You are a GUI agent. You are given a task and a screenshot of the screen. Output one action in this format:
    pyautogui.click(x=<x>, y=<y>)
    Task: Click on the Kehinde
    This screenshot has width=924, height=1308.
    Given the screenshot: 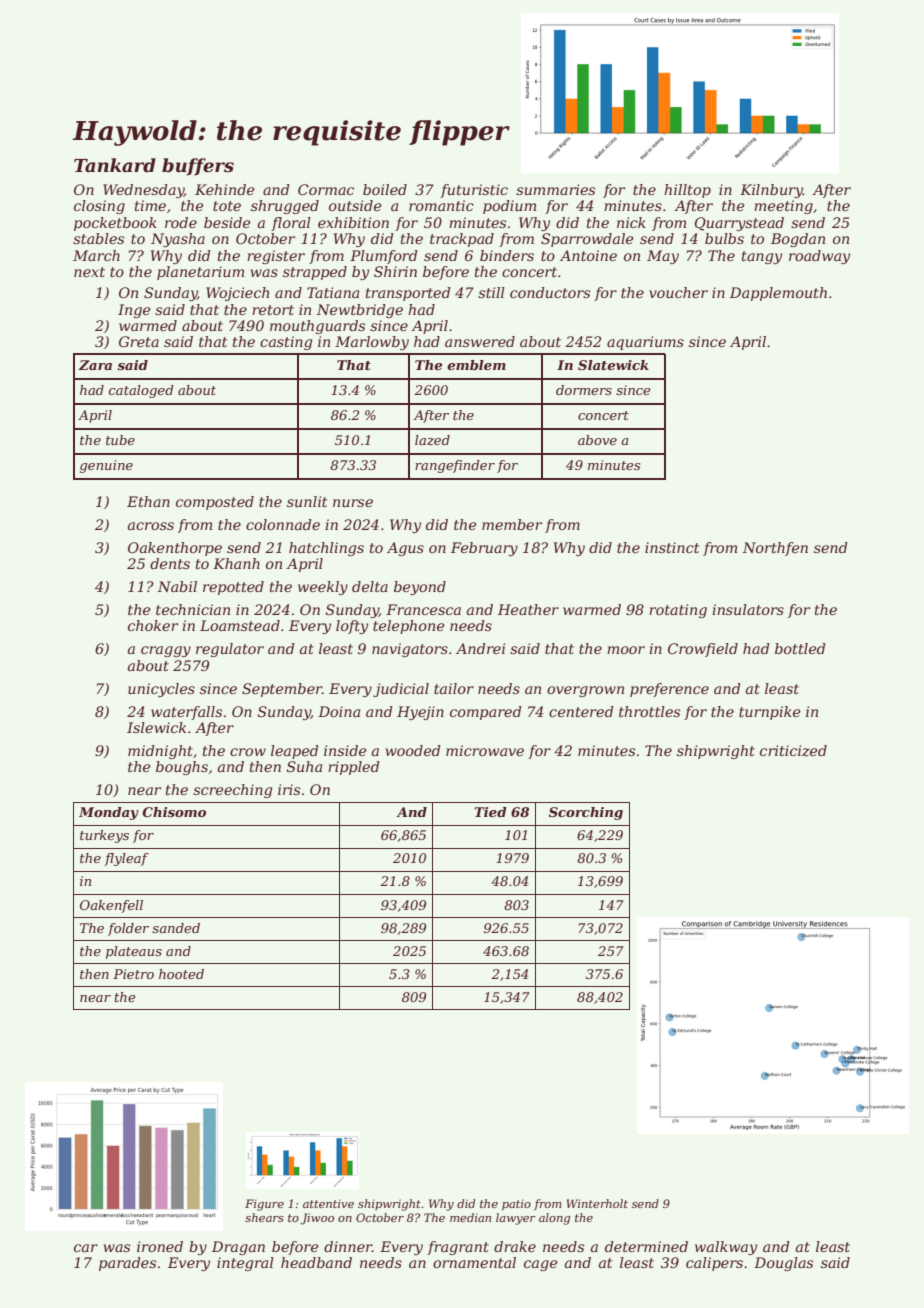 What is the action you would take?
    pyautogui.click(x=225, y=189)
